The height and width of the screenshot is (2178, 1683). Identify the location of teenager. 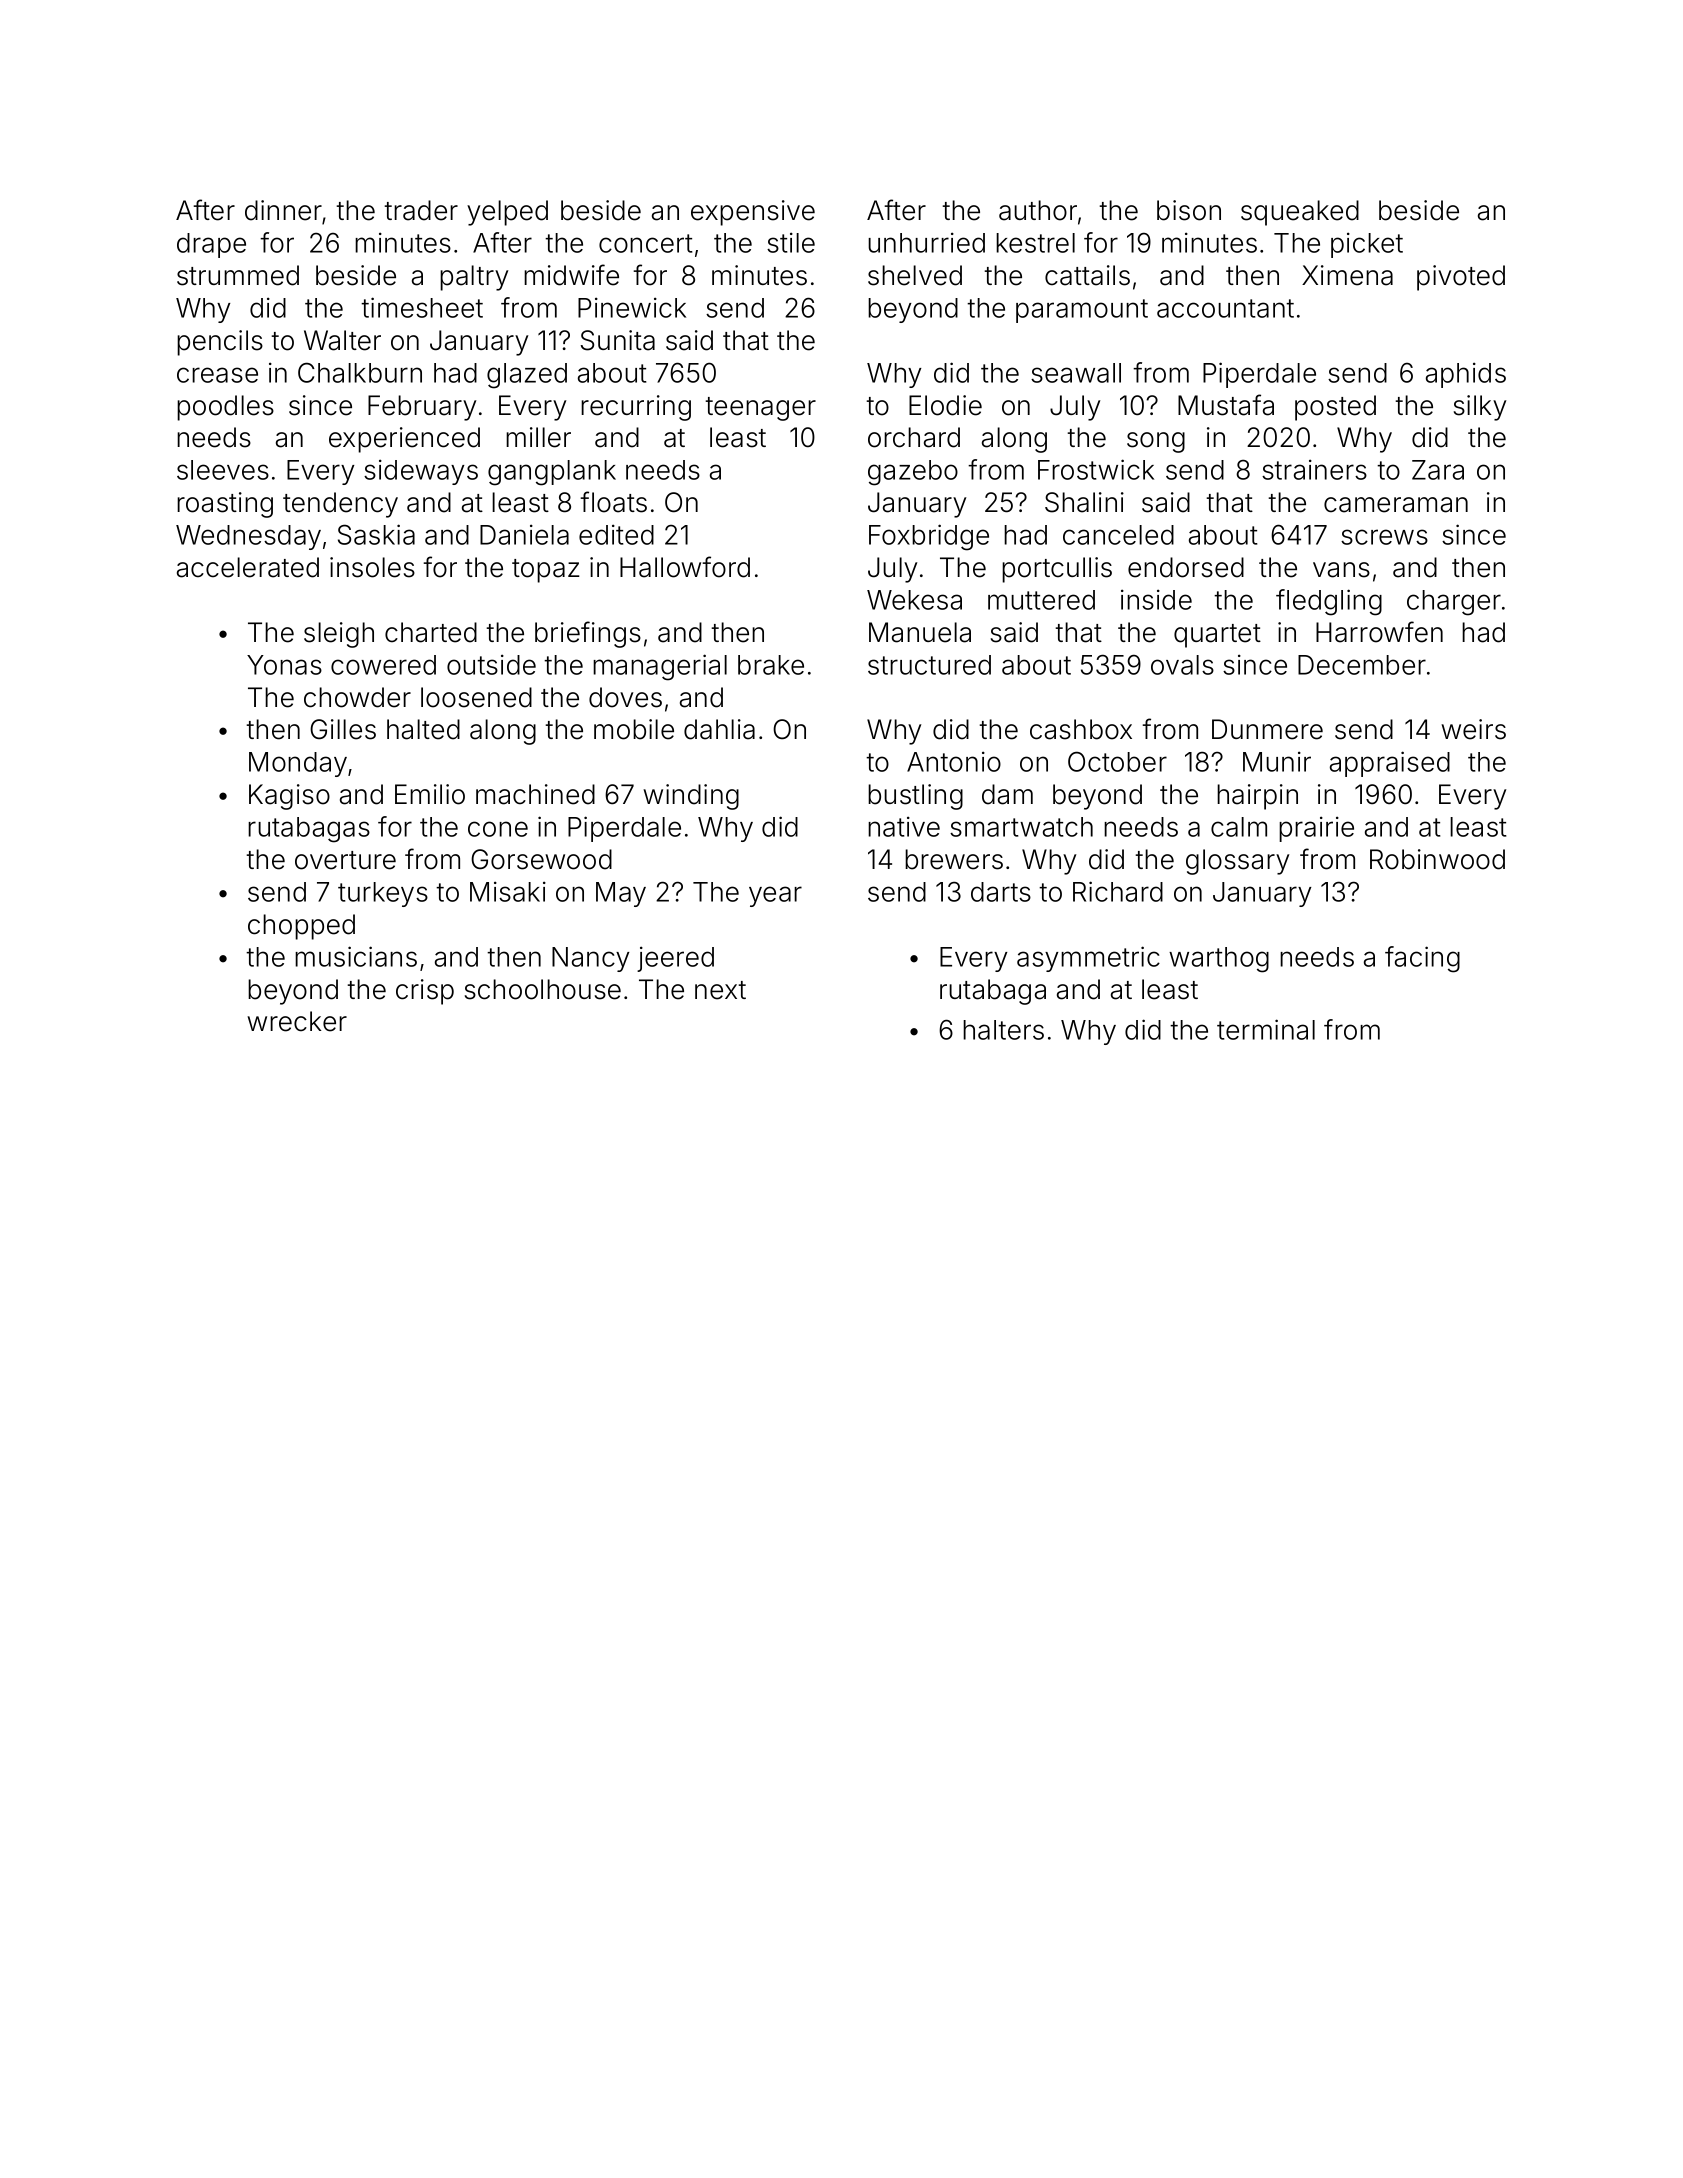
(761, 409).
